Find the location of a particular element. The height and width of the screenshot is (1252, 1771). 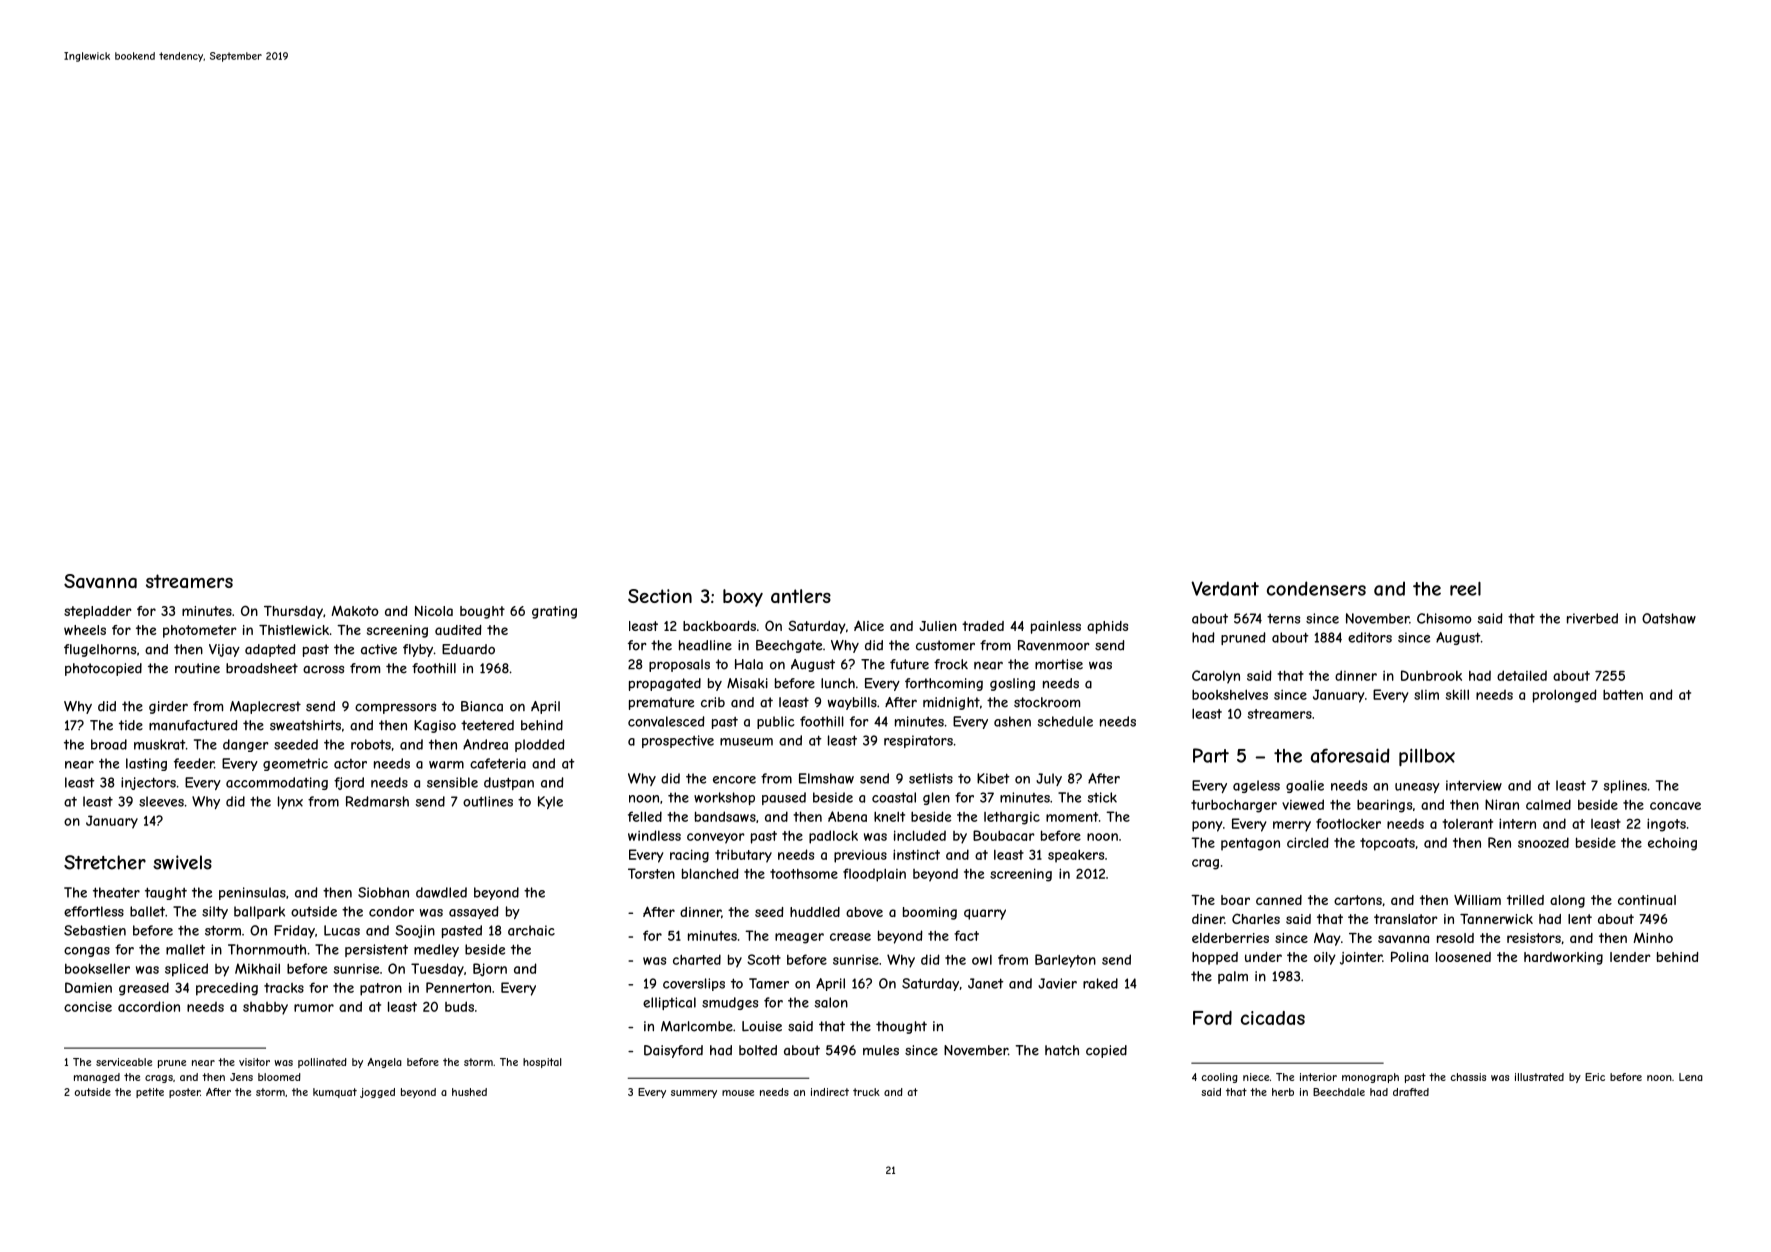

Verdant is located at coordinates (1225, 588).
